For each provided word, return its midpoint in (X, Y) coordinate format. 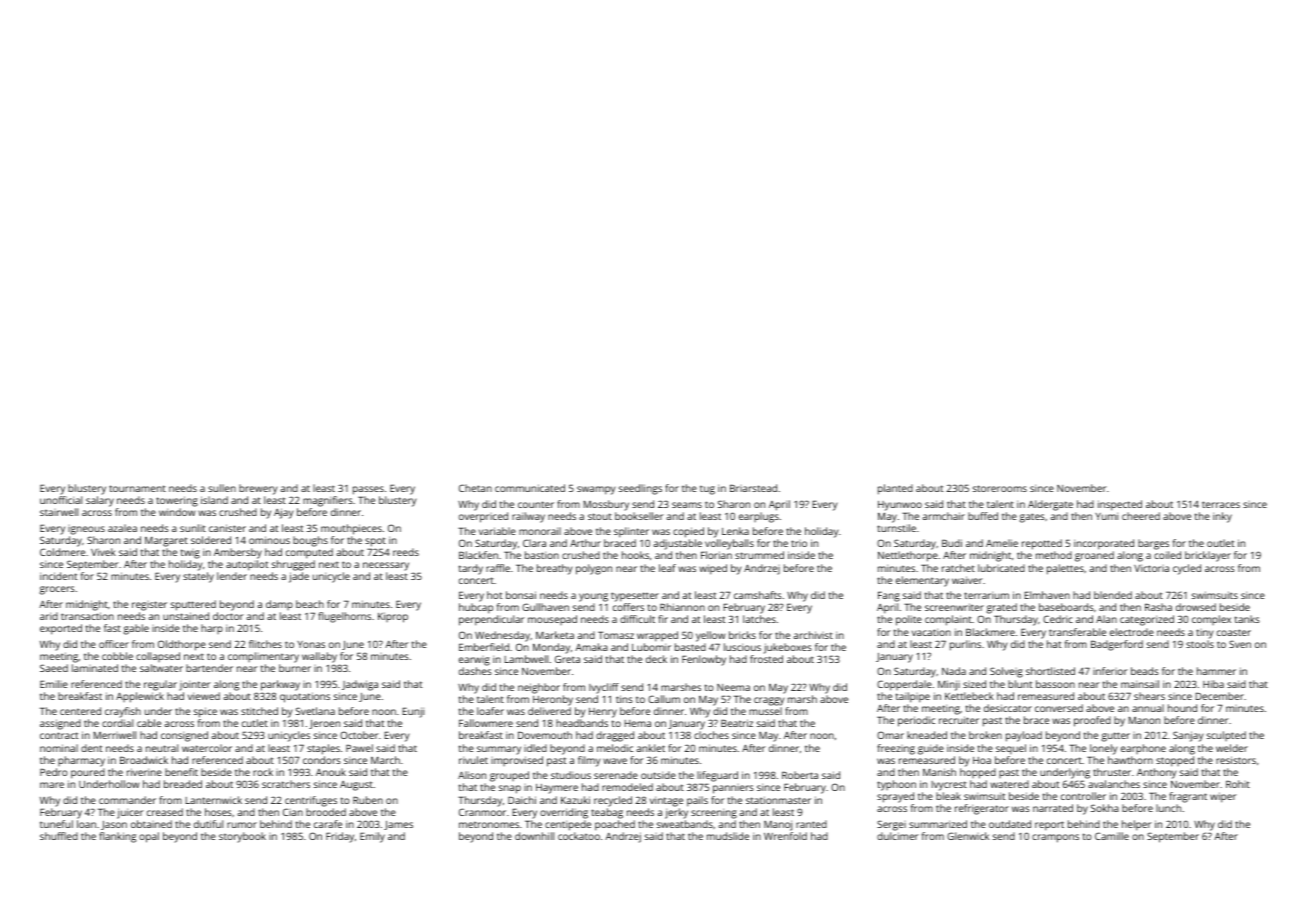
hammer (1216, 671)
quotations (305, 697)
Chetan (475, 488)
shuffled (59, 836)
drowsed (1196, 607)
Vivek (103, 552)
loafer (490, 711)
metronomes (489, 825)
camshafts (758, 595)
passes (368, 490)
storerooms (1000, 488)
